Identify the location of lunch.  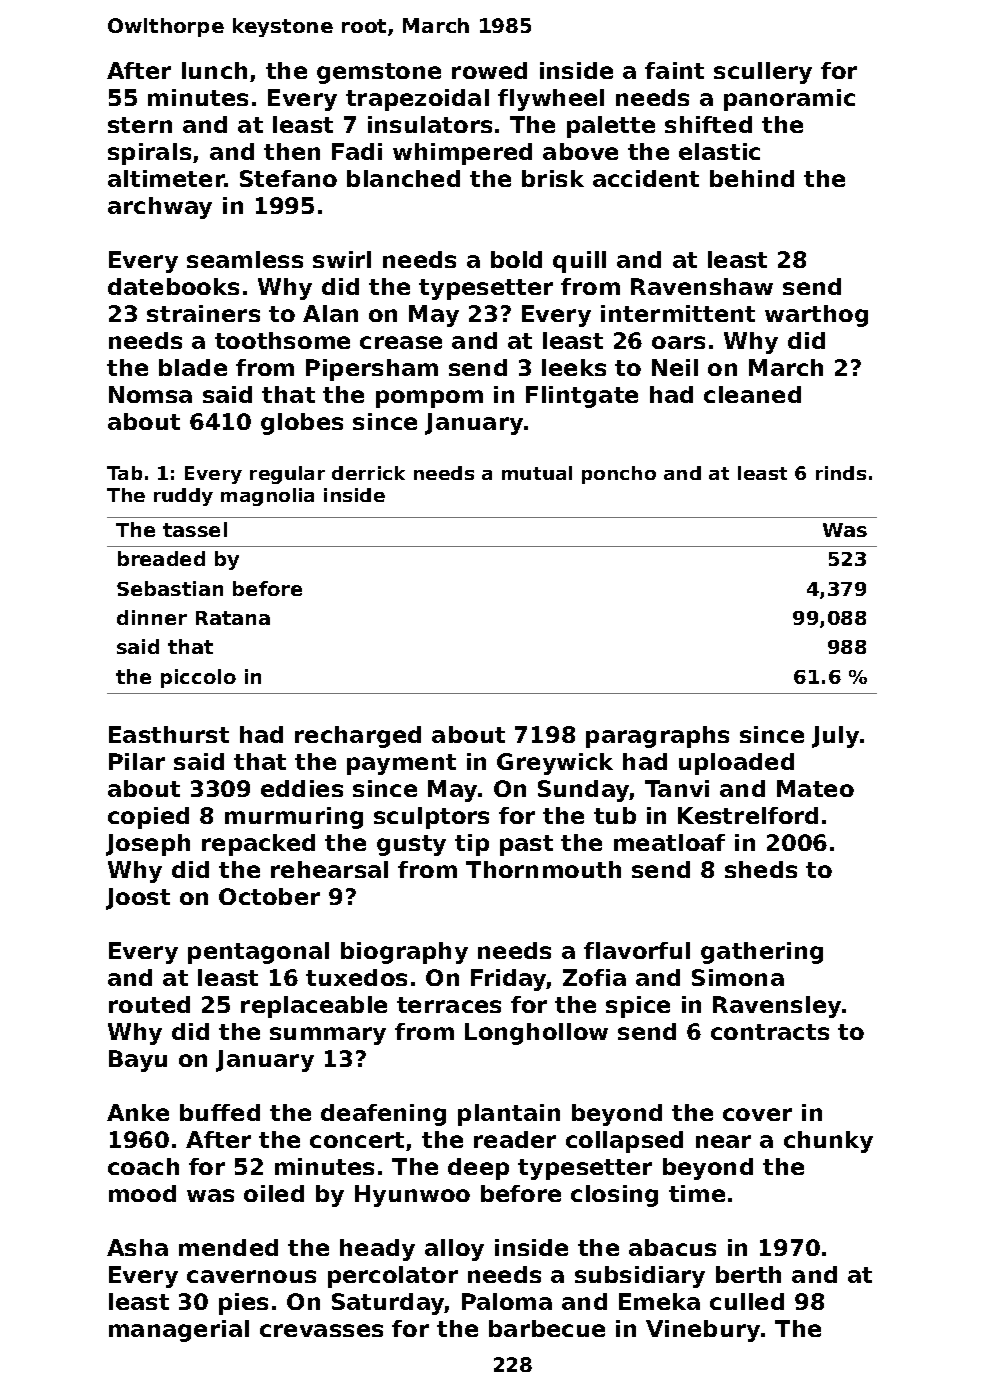
(214, 70).
